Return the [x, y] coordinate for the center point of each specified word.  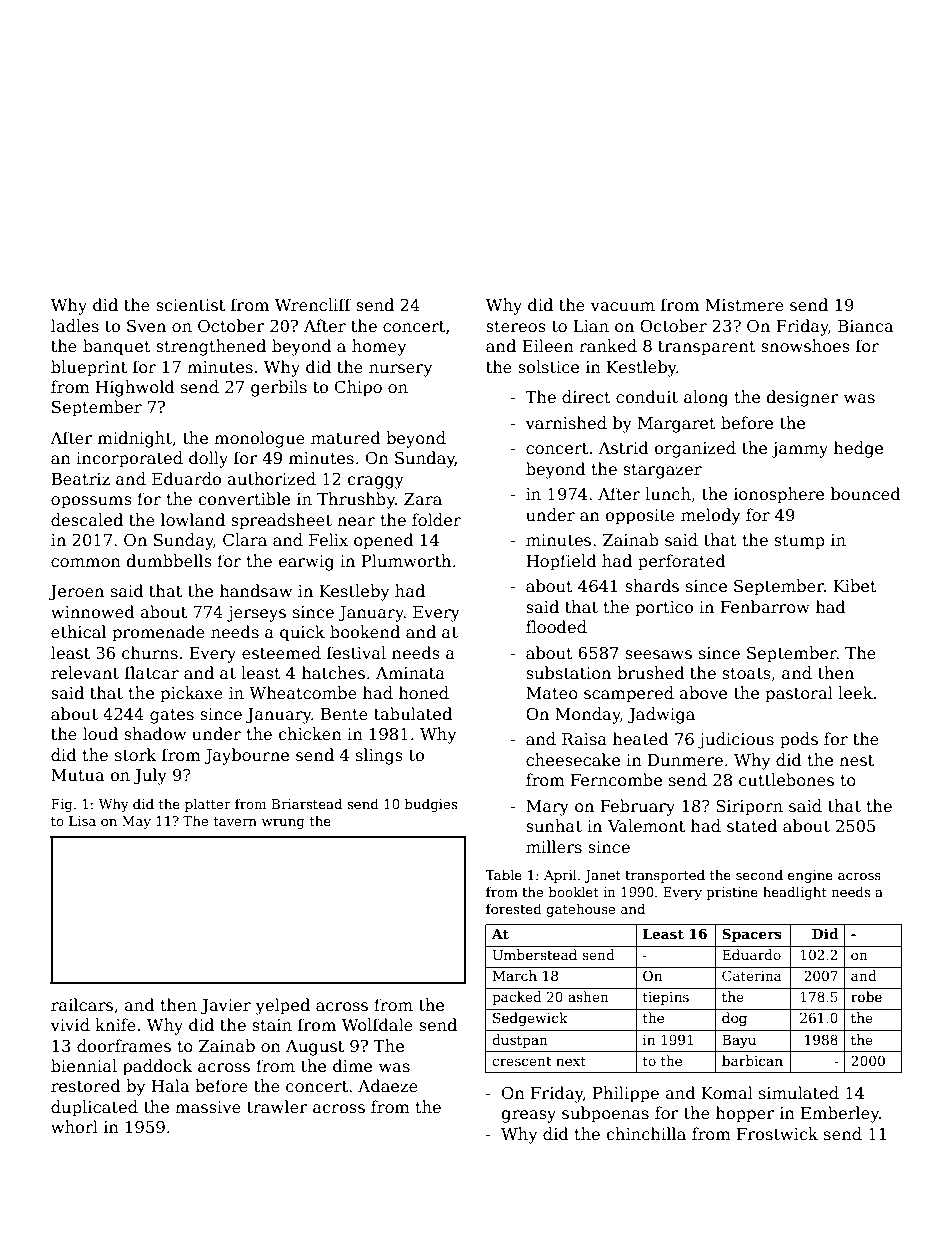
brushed [651, 673]
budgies [431, 805]
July [150, 776]
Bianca [866, 326]
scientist [190, 305]
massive [208, 1107]
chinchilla [646, 1134]
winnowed [93, 612]
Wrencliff [313, 305]
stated [752, 826]
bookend [365, 632]
